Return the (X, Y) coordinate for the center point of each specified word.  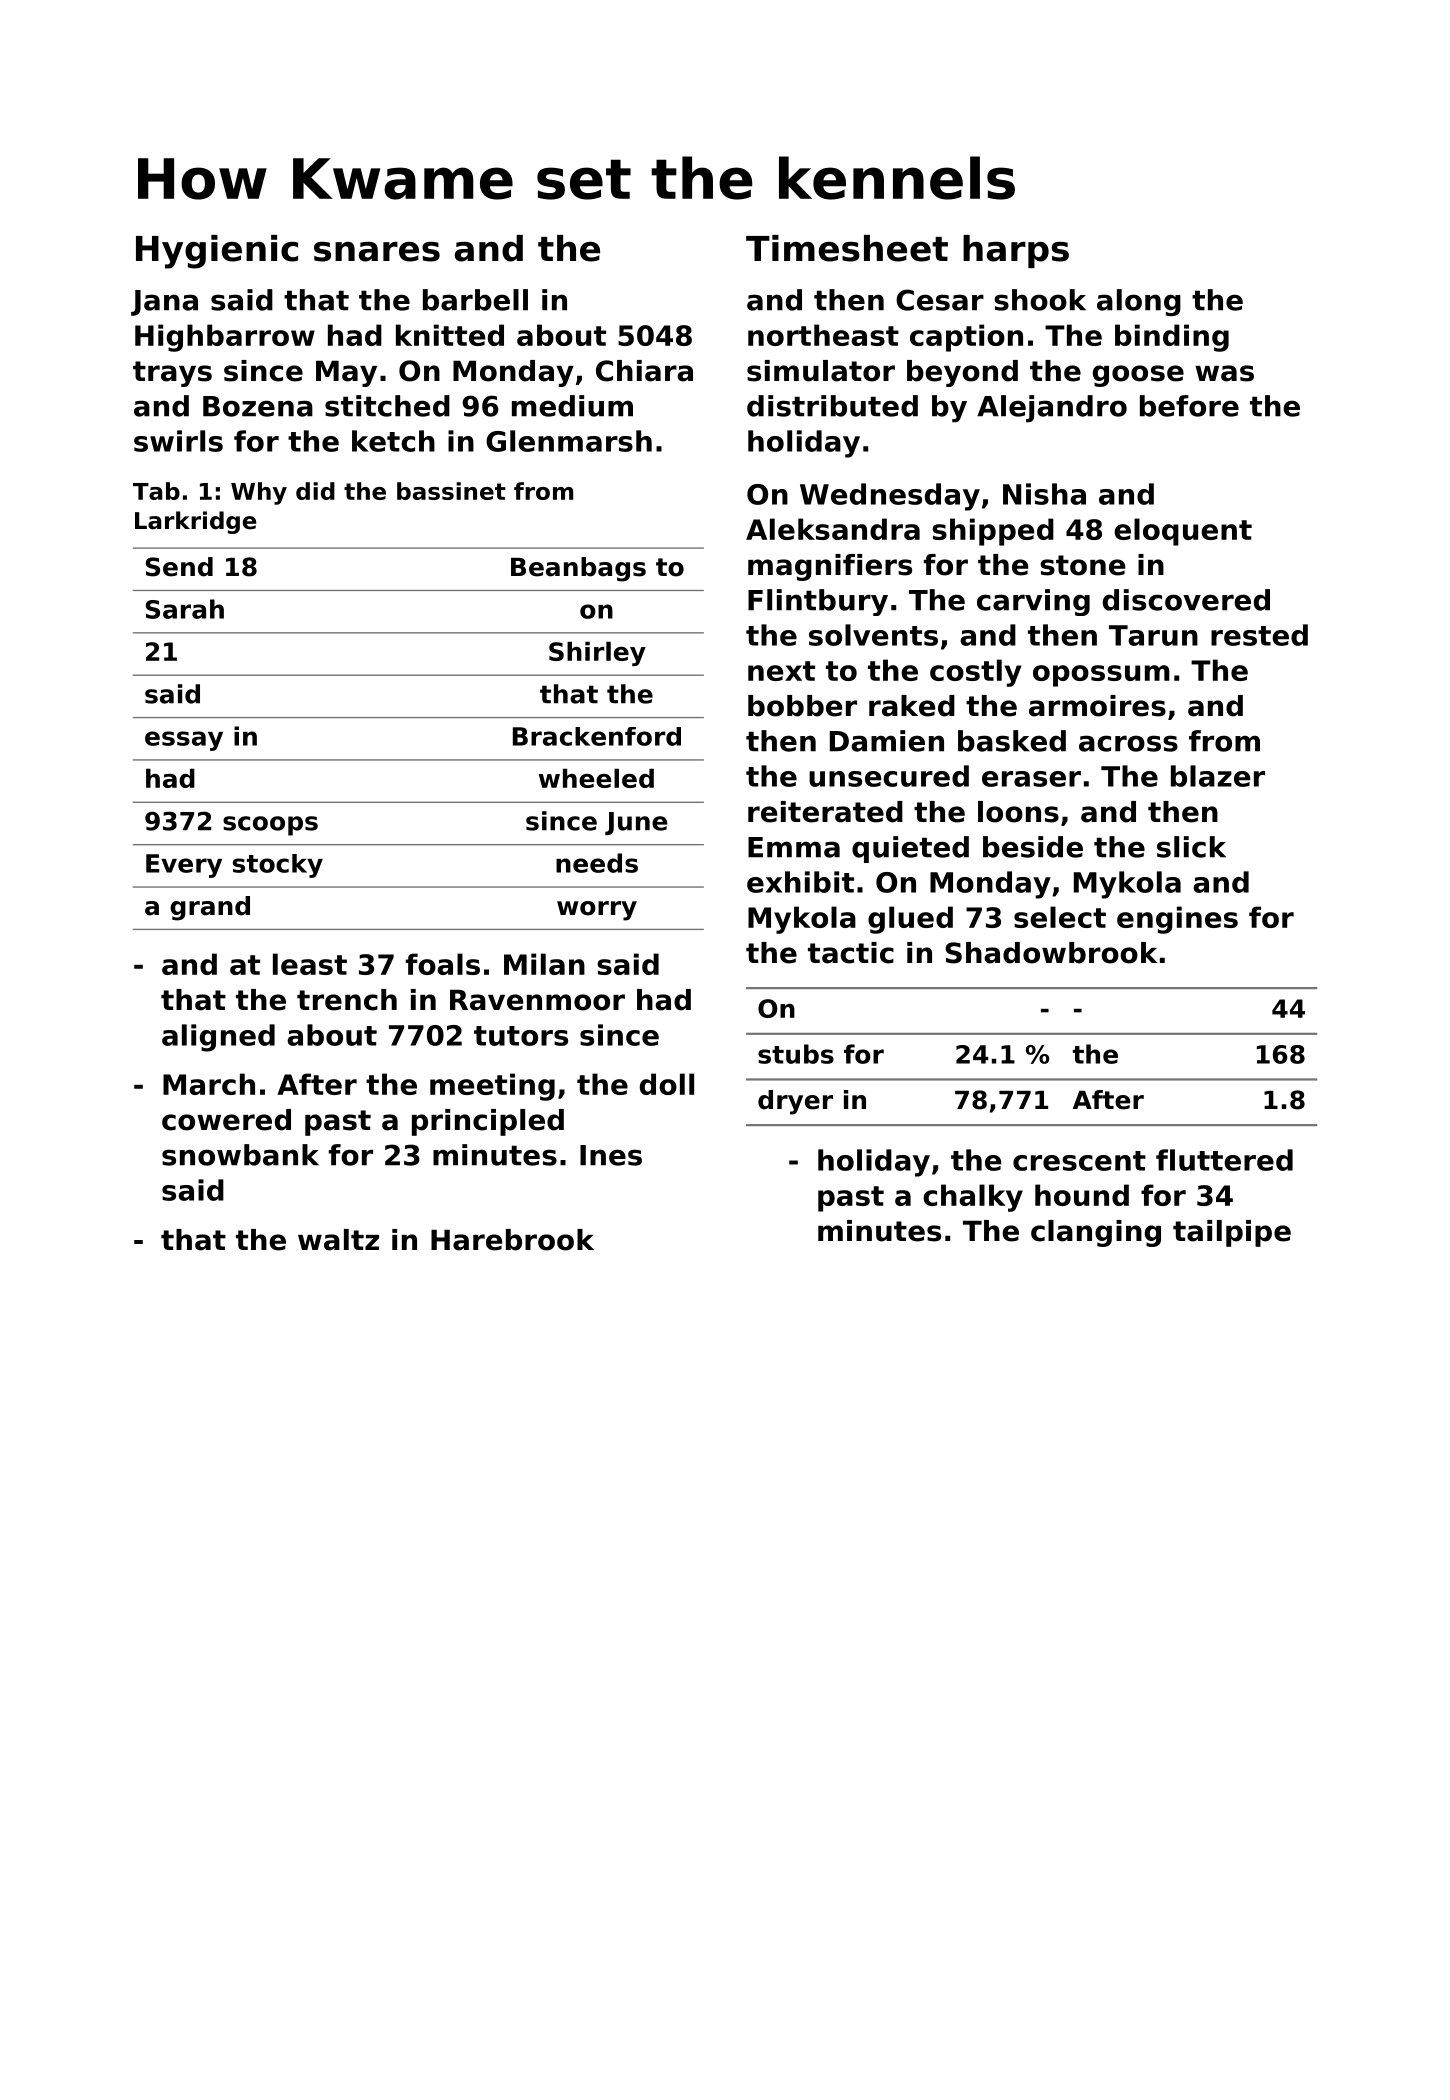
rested (1259, 635)
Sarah (185, 609)
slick (1191, 847)
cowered (226, 1120)
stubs (796, 1054)
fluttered (1224, 1160)
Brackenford (597, 736)
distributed (832, 406)
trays (172, 374)
